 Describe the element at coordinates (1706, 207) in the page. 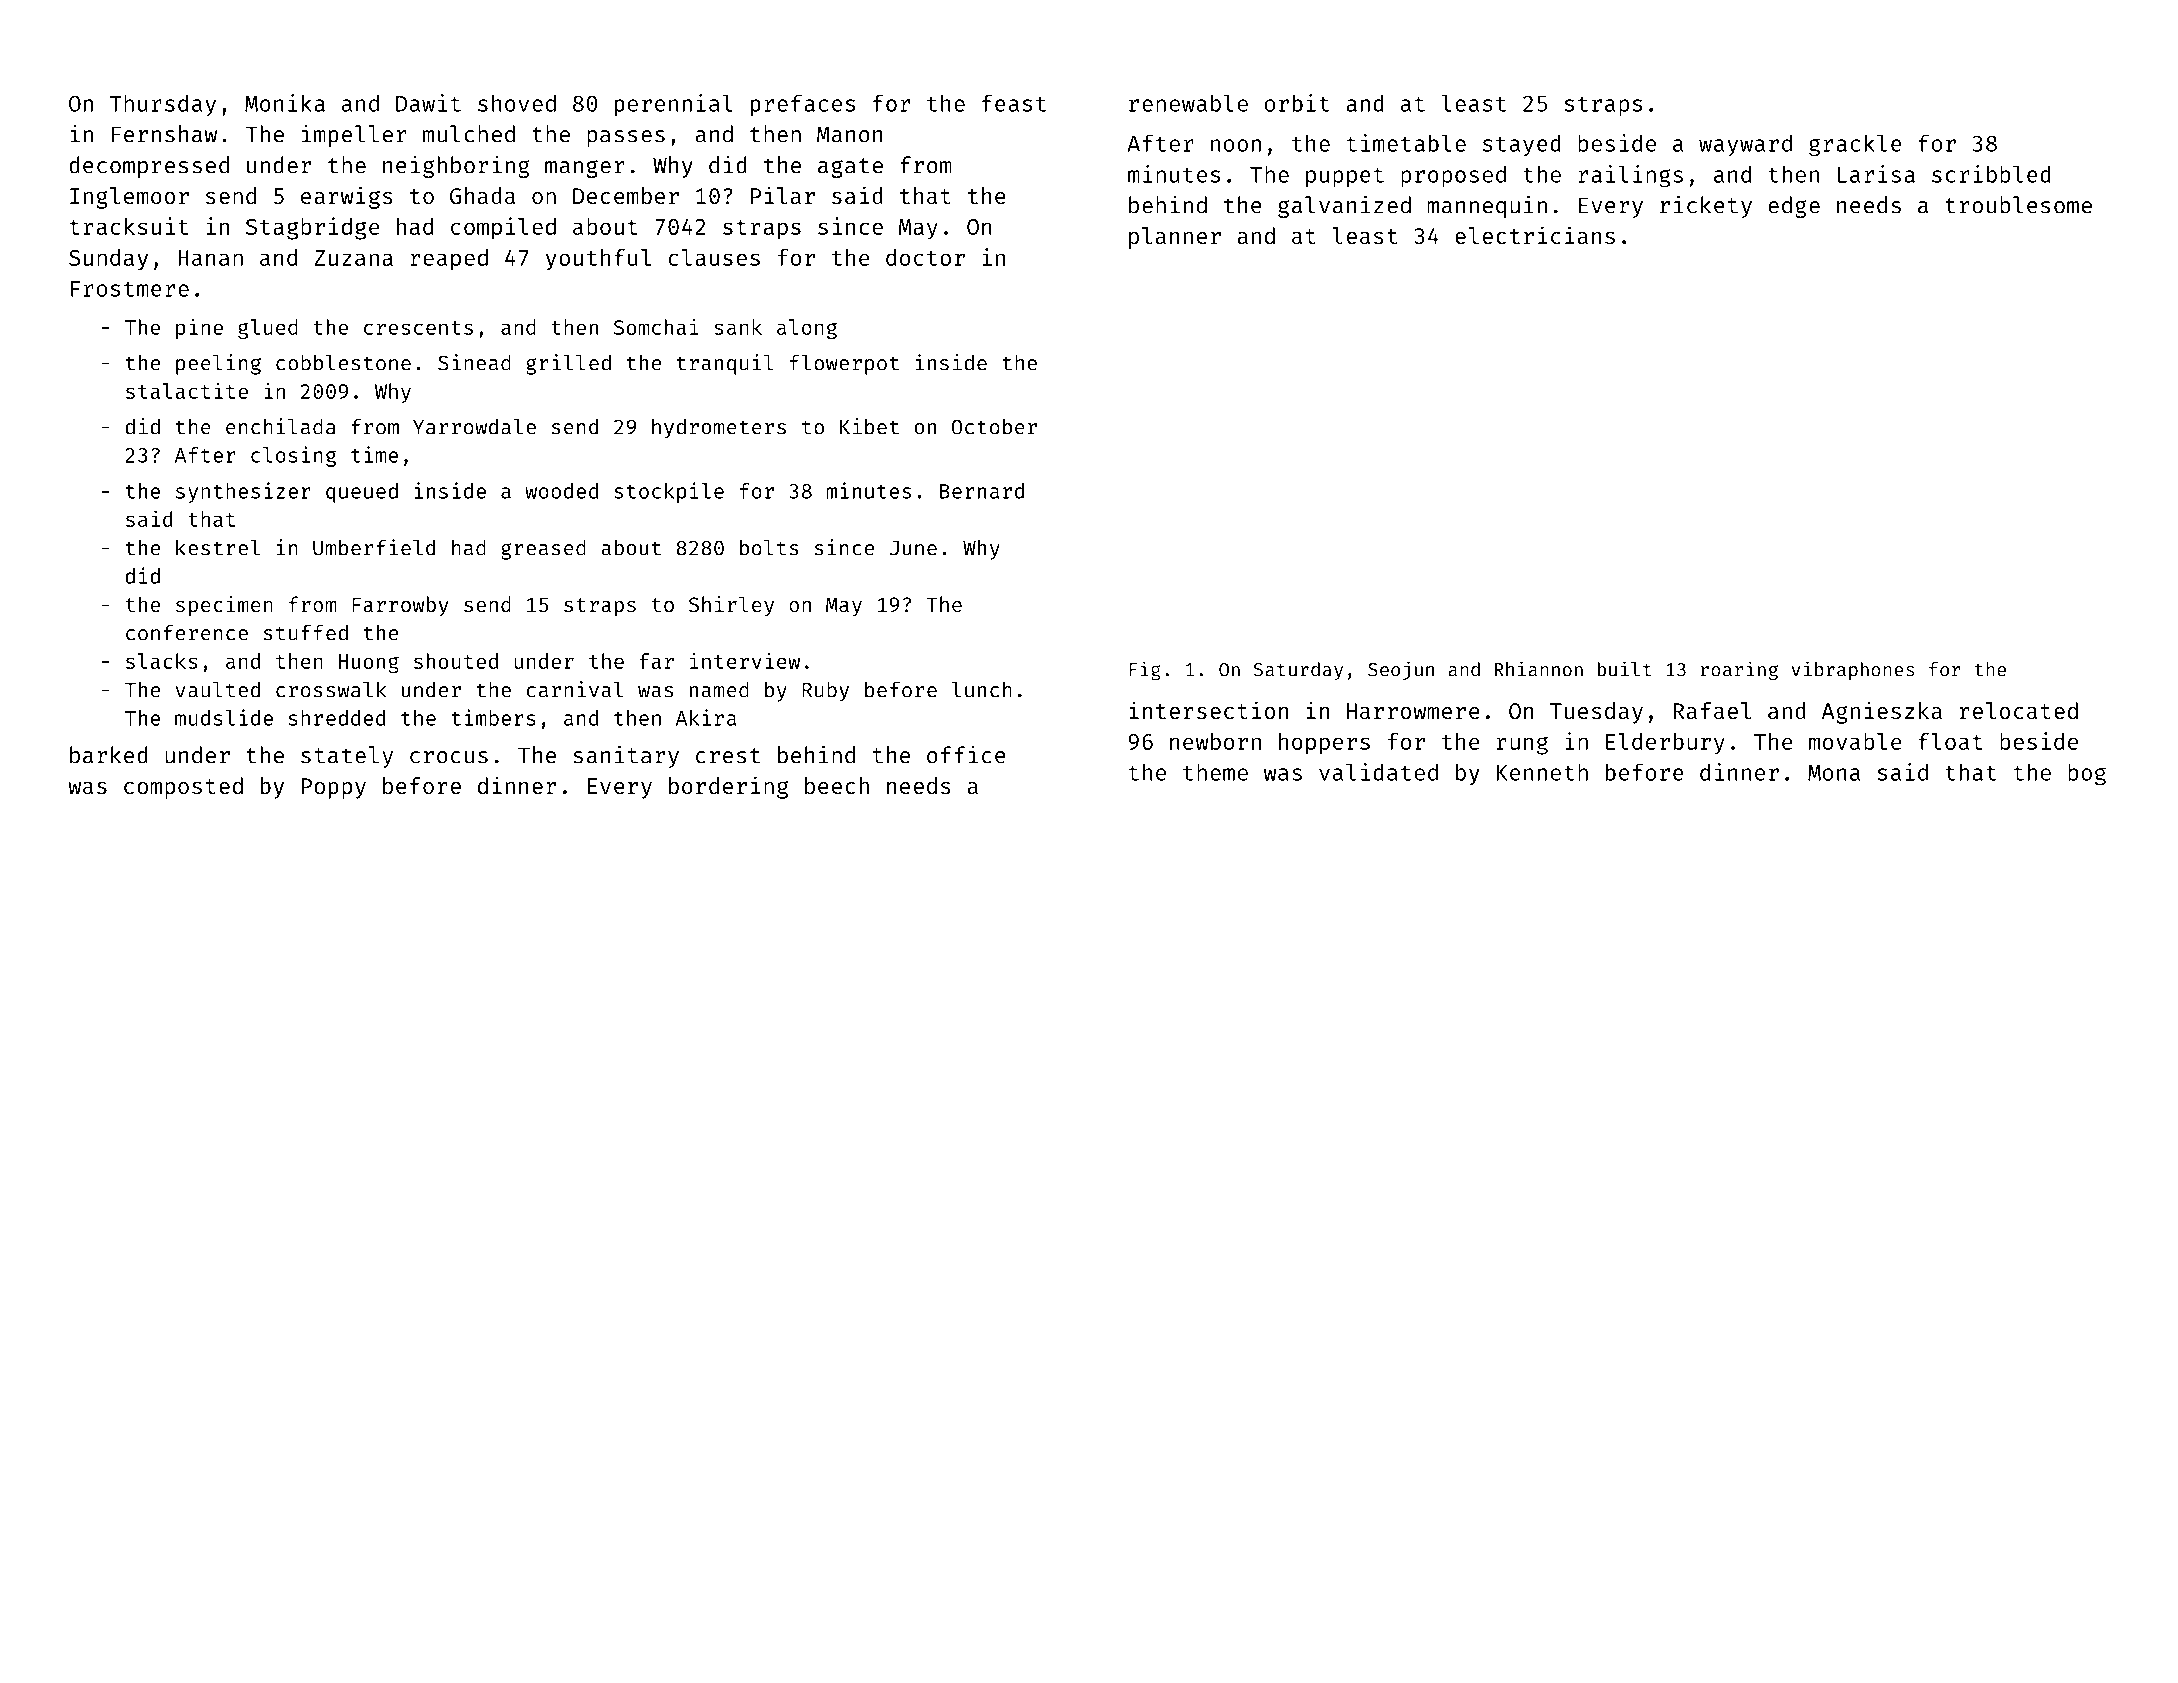

I see `rickety` at that location.
